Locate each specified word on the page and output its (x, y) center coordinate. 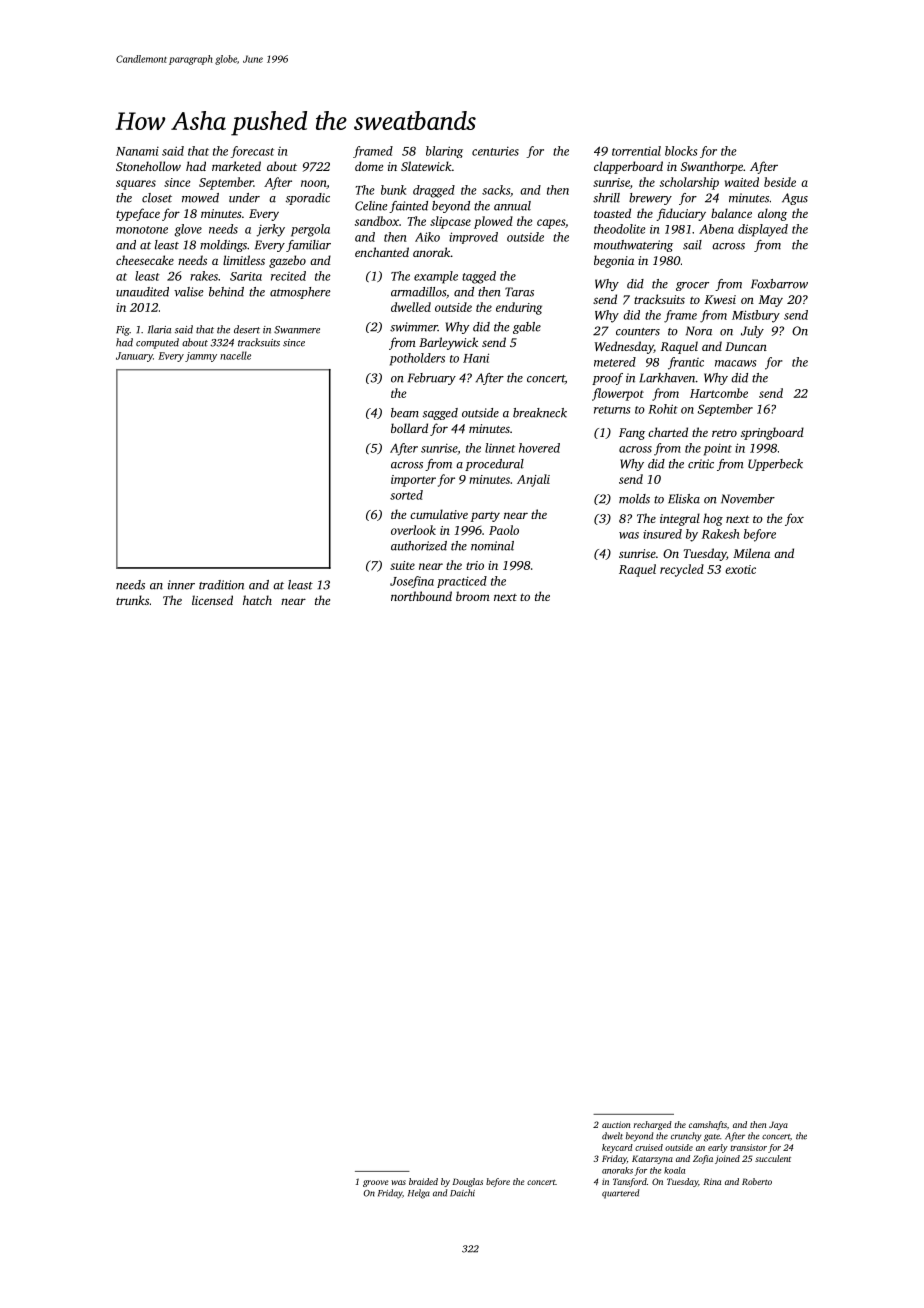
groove (376, 1183)
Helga (419, 1194)
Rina (712, 1181)
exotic (740, 569)
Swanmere (297, 330)
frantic (686, 363)
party (485, 517)
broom (473, 596)
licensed (212, 600)
